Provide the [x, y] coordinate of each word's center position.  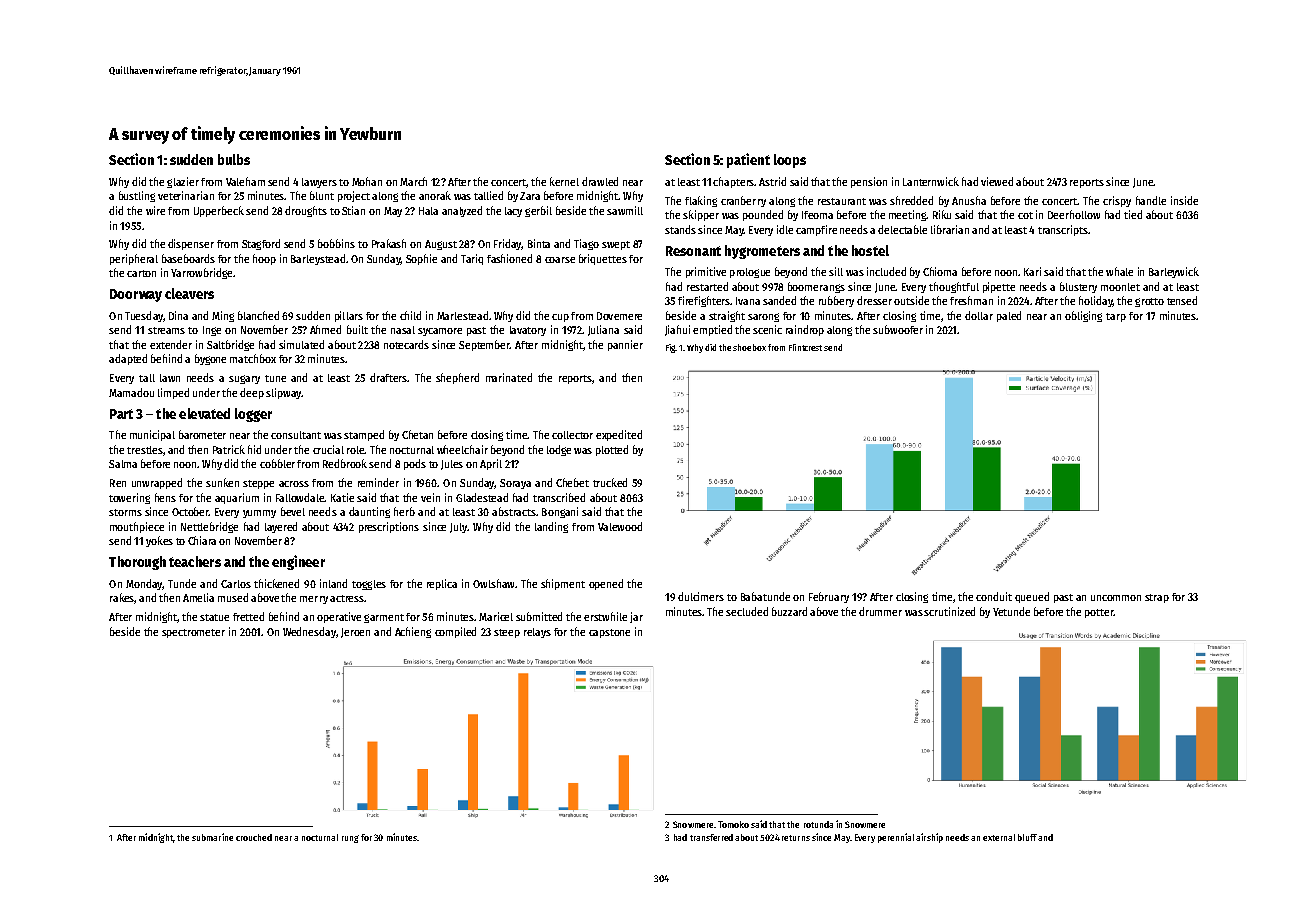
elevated [204, 413]
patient [748, 160]
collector [572, 435]
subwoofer [898, 329]
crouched [254, 837]
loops [790, 161]
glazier [183, 182]
